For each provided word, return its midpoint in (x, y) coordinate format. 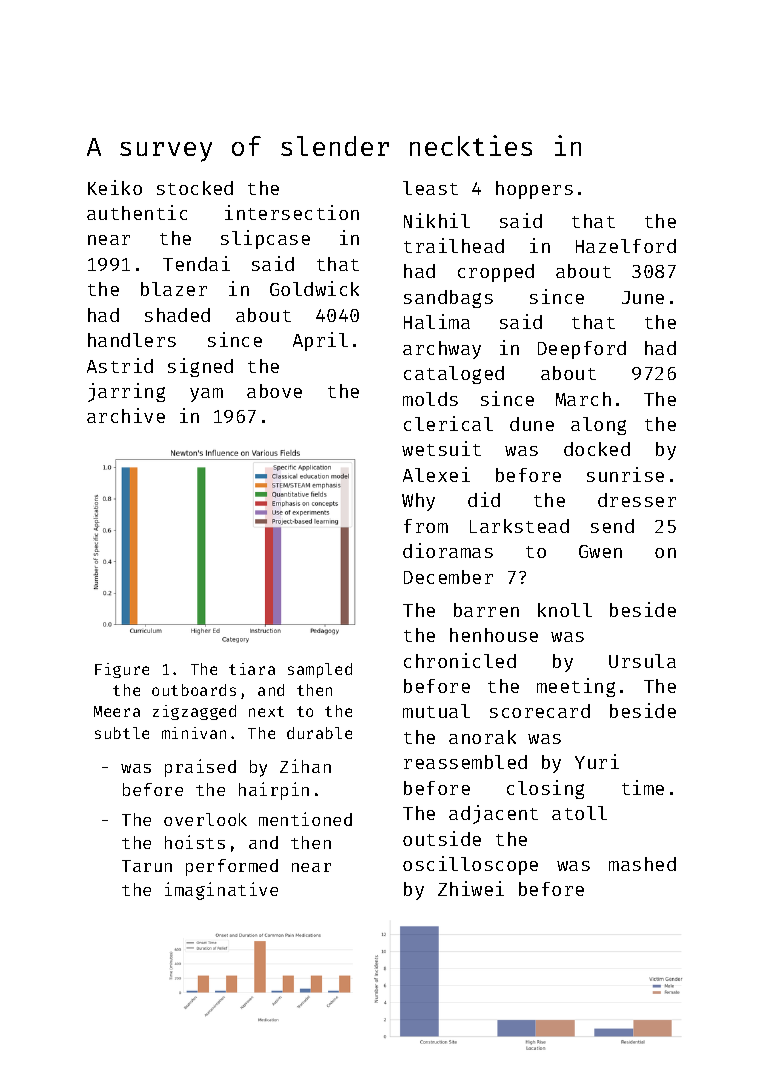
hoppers (534, 190)
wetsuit (441, 448)
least (430, 188)
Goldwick (314, 288)
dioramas (448, 550)
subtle (122, 733)
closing (545, 789)
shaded (177, 315)
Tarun (147, 866)
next (266, 711)
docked (597, 449)
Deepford (582, 350)
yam (206, 395)
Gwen (600, 551)
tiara (252, 669)
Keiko (115, 187)
